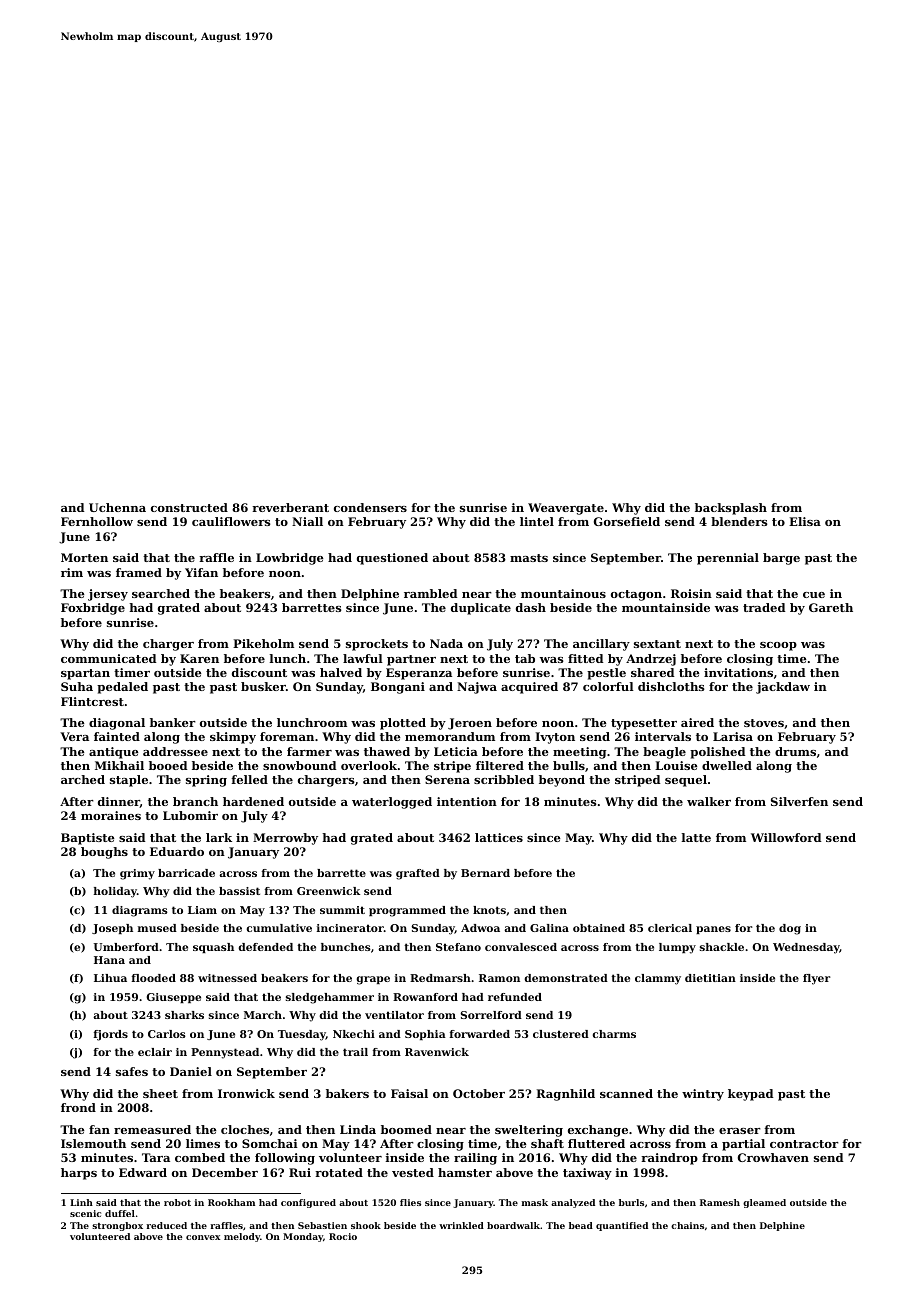  Describe the element at coordinates (447, 779) in the image. I see `Serena` at that location.
